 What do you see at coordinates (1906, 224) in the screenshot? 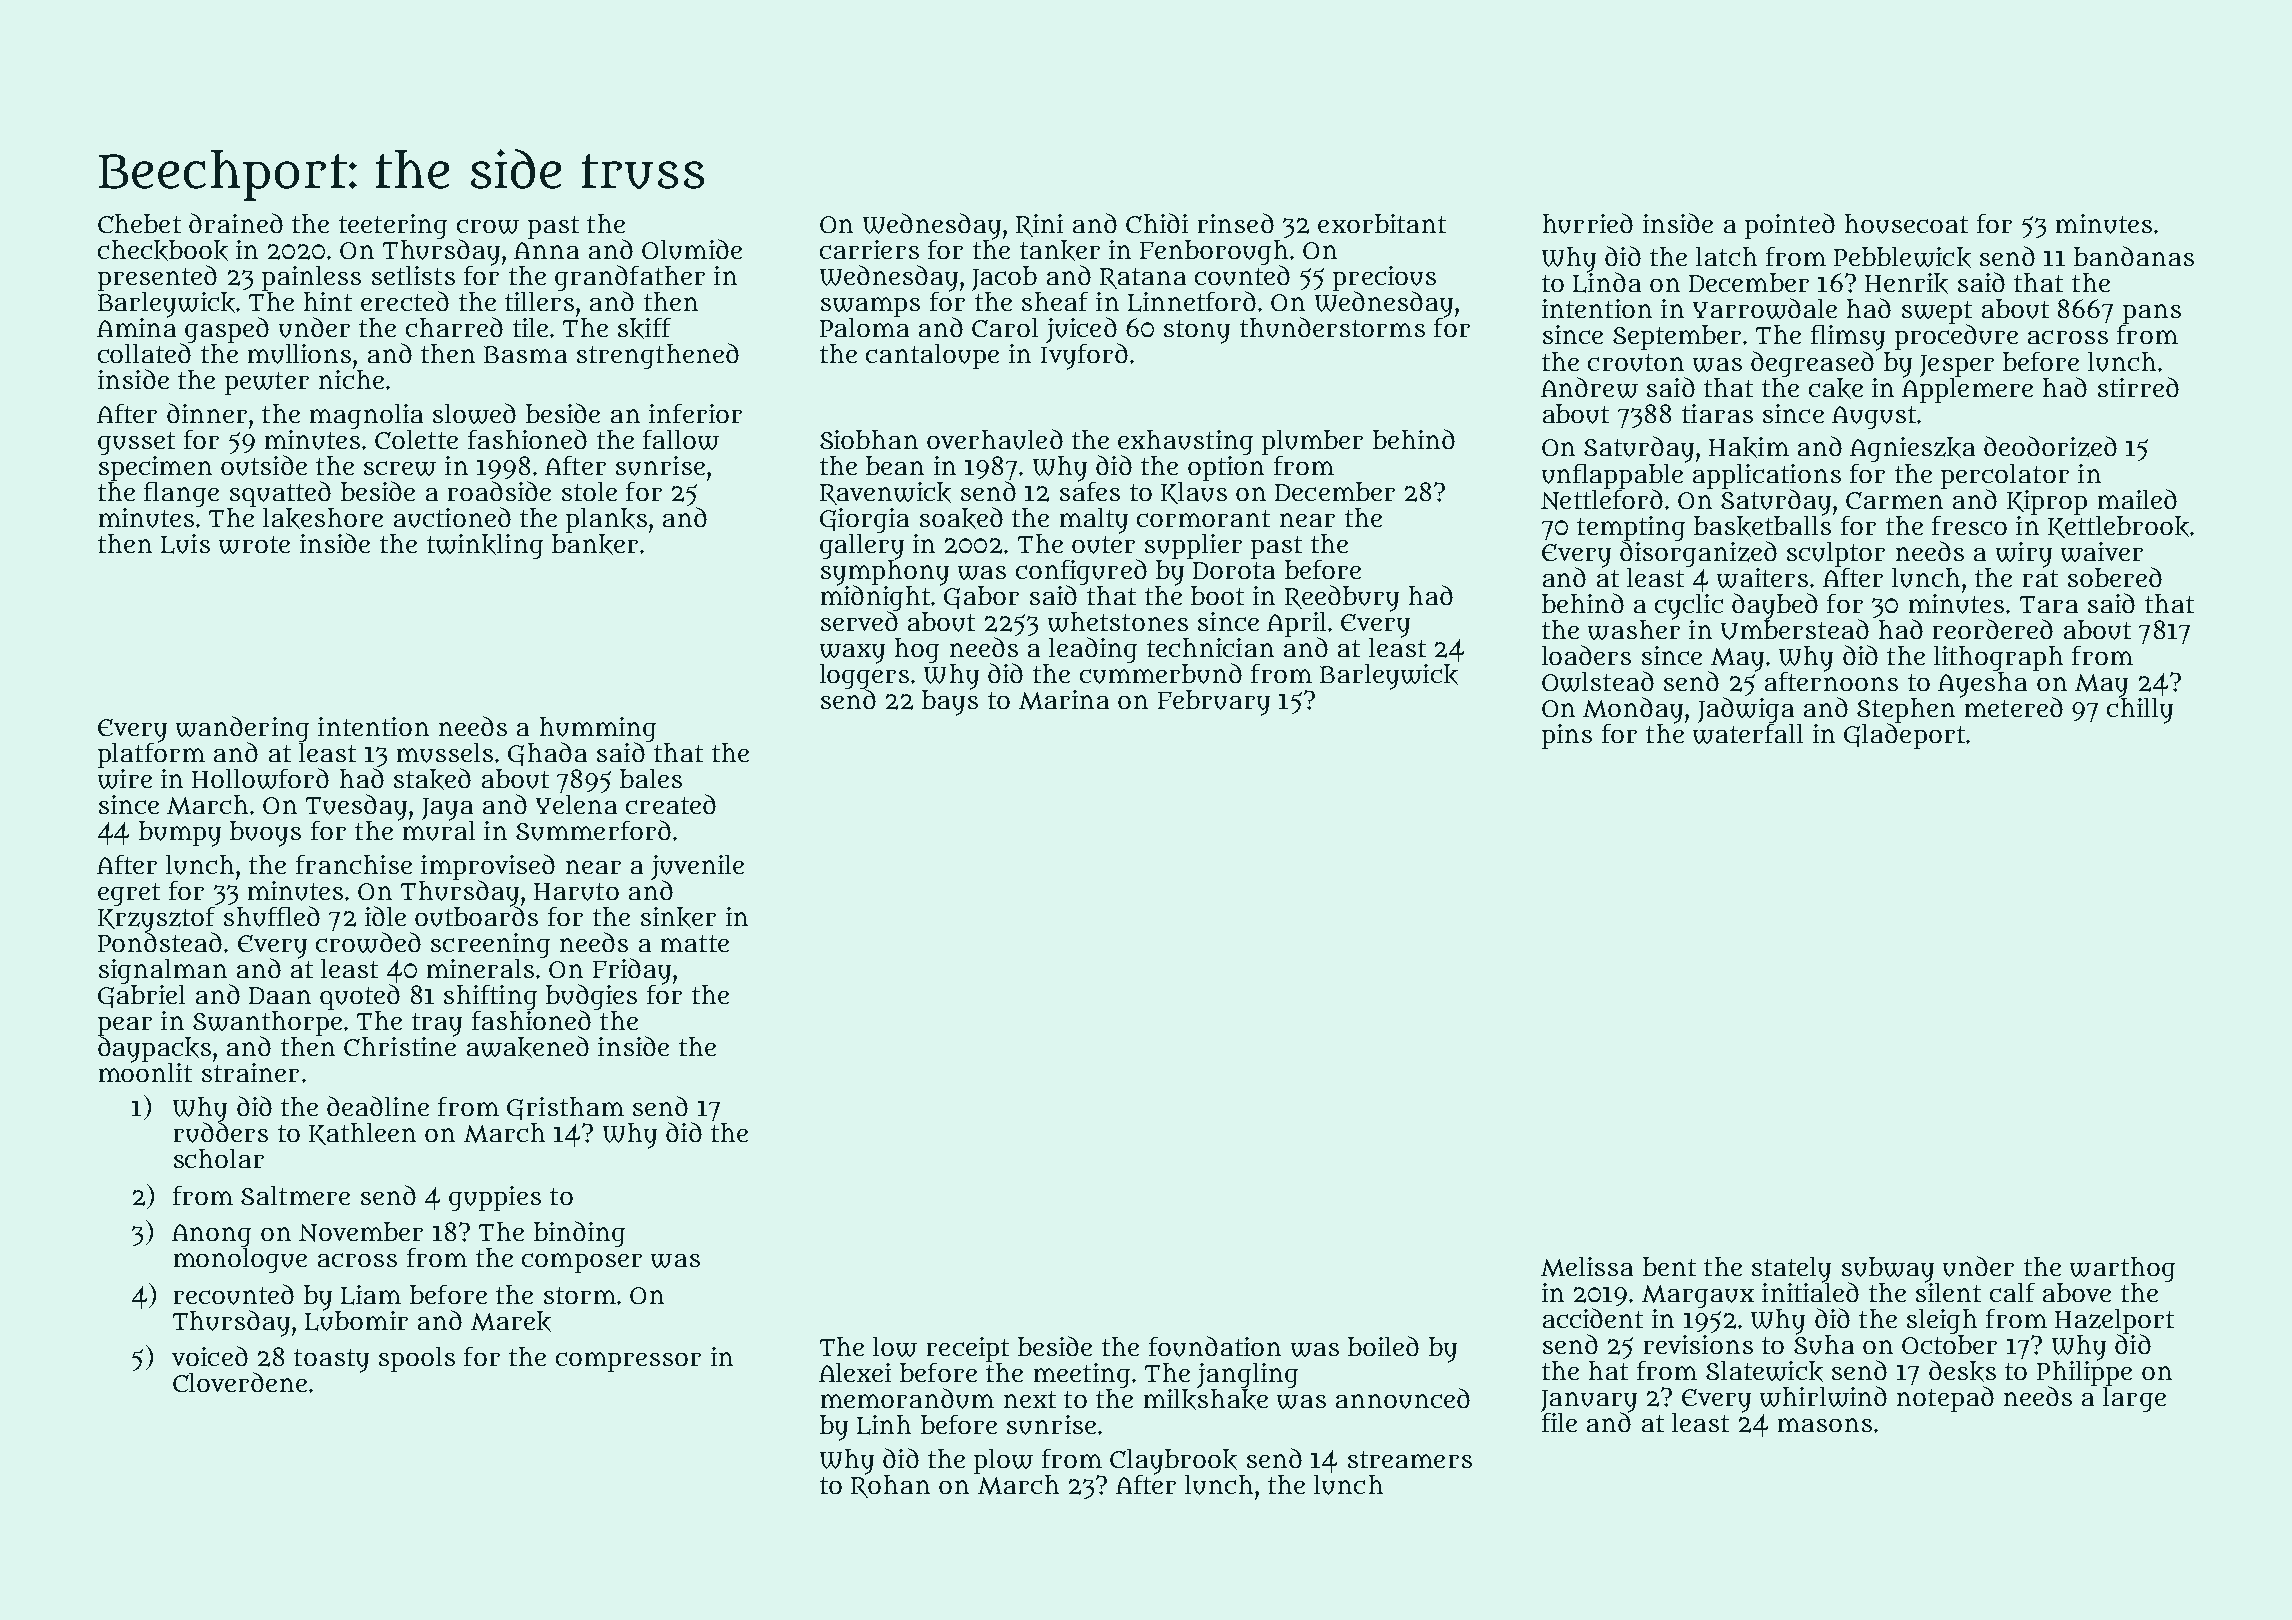
I see `housecoat` at bounding box center [1906, 224].
